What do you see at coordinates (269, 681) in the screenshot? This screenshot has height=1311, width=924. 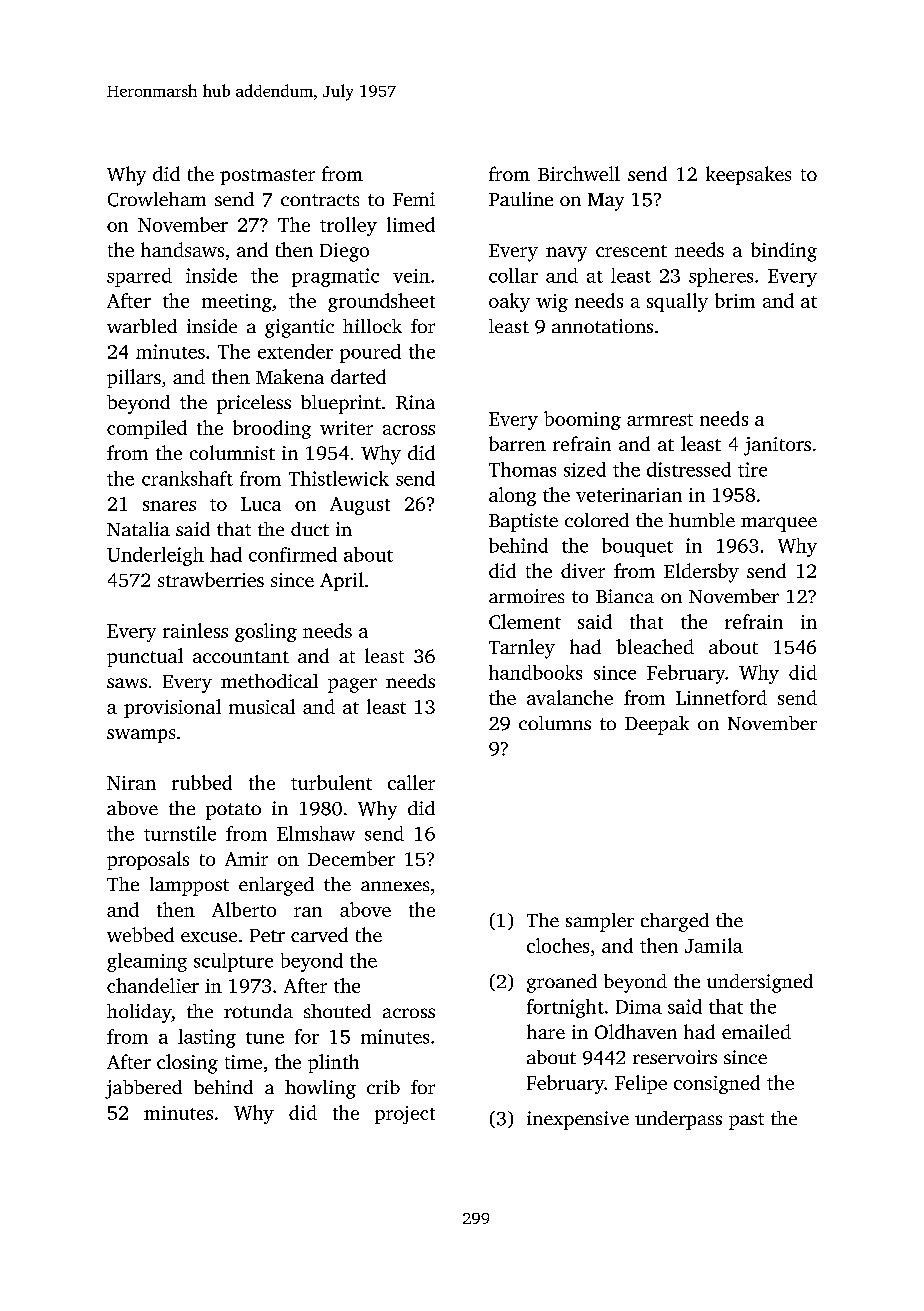 I see `methodical` at bounding box center [269, 681].
